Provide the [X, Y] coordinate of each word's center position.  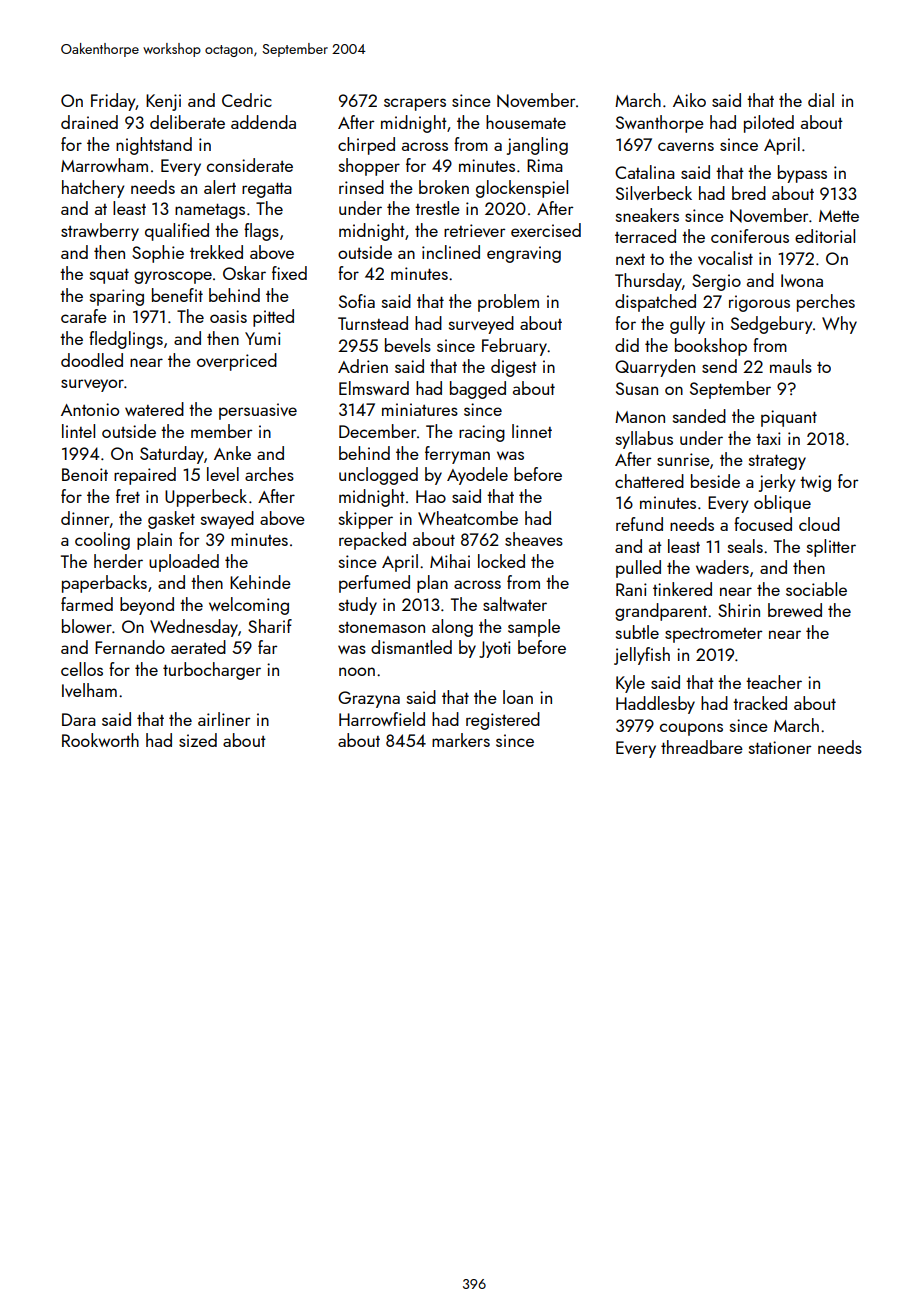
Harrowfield [382, 719]
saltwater [515, 604]
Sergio [716, 282]
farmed [87, 604]
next [630, 259]
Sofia [357, 301]
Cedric [247, 100]
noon [357, 671]
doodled [92, 360]
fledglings [126, 340]
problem [508, 303]
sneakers [647, 215]
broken [444, 187]
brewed [795, 610]
